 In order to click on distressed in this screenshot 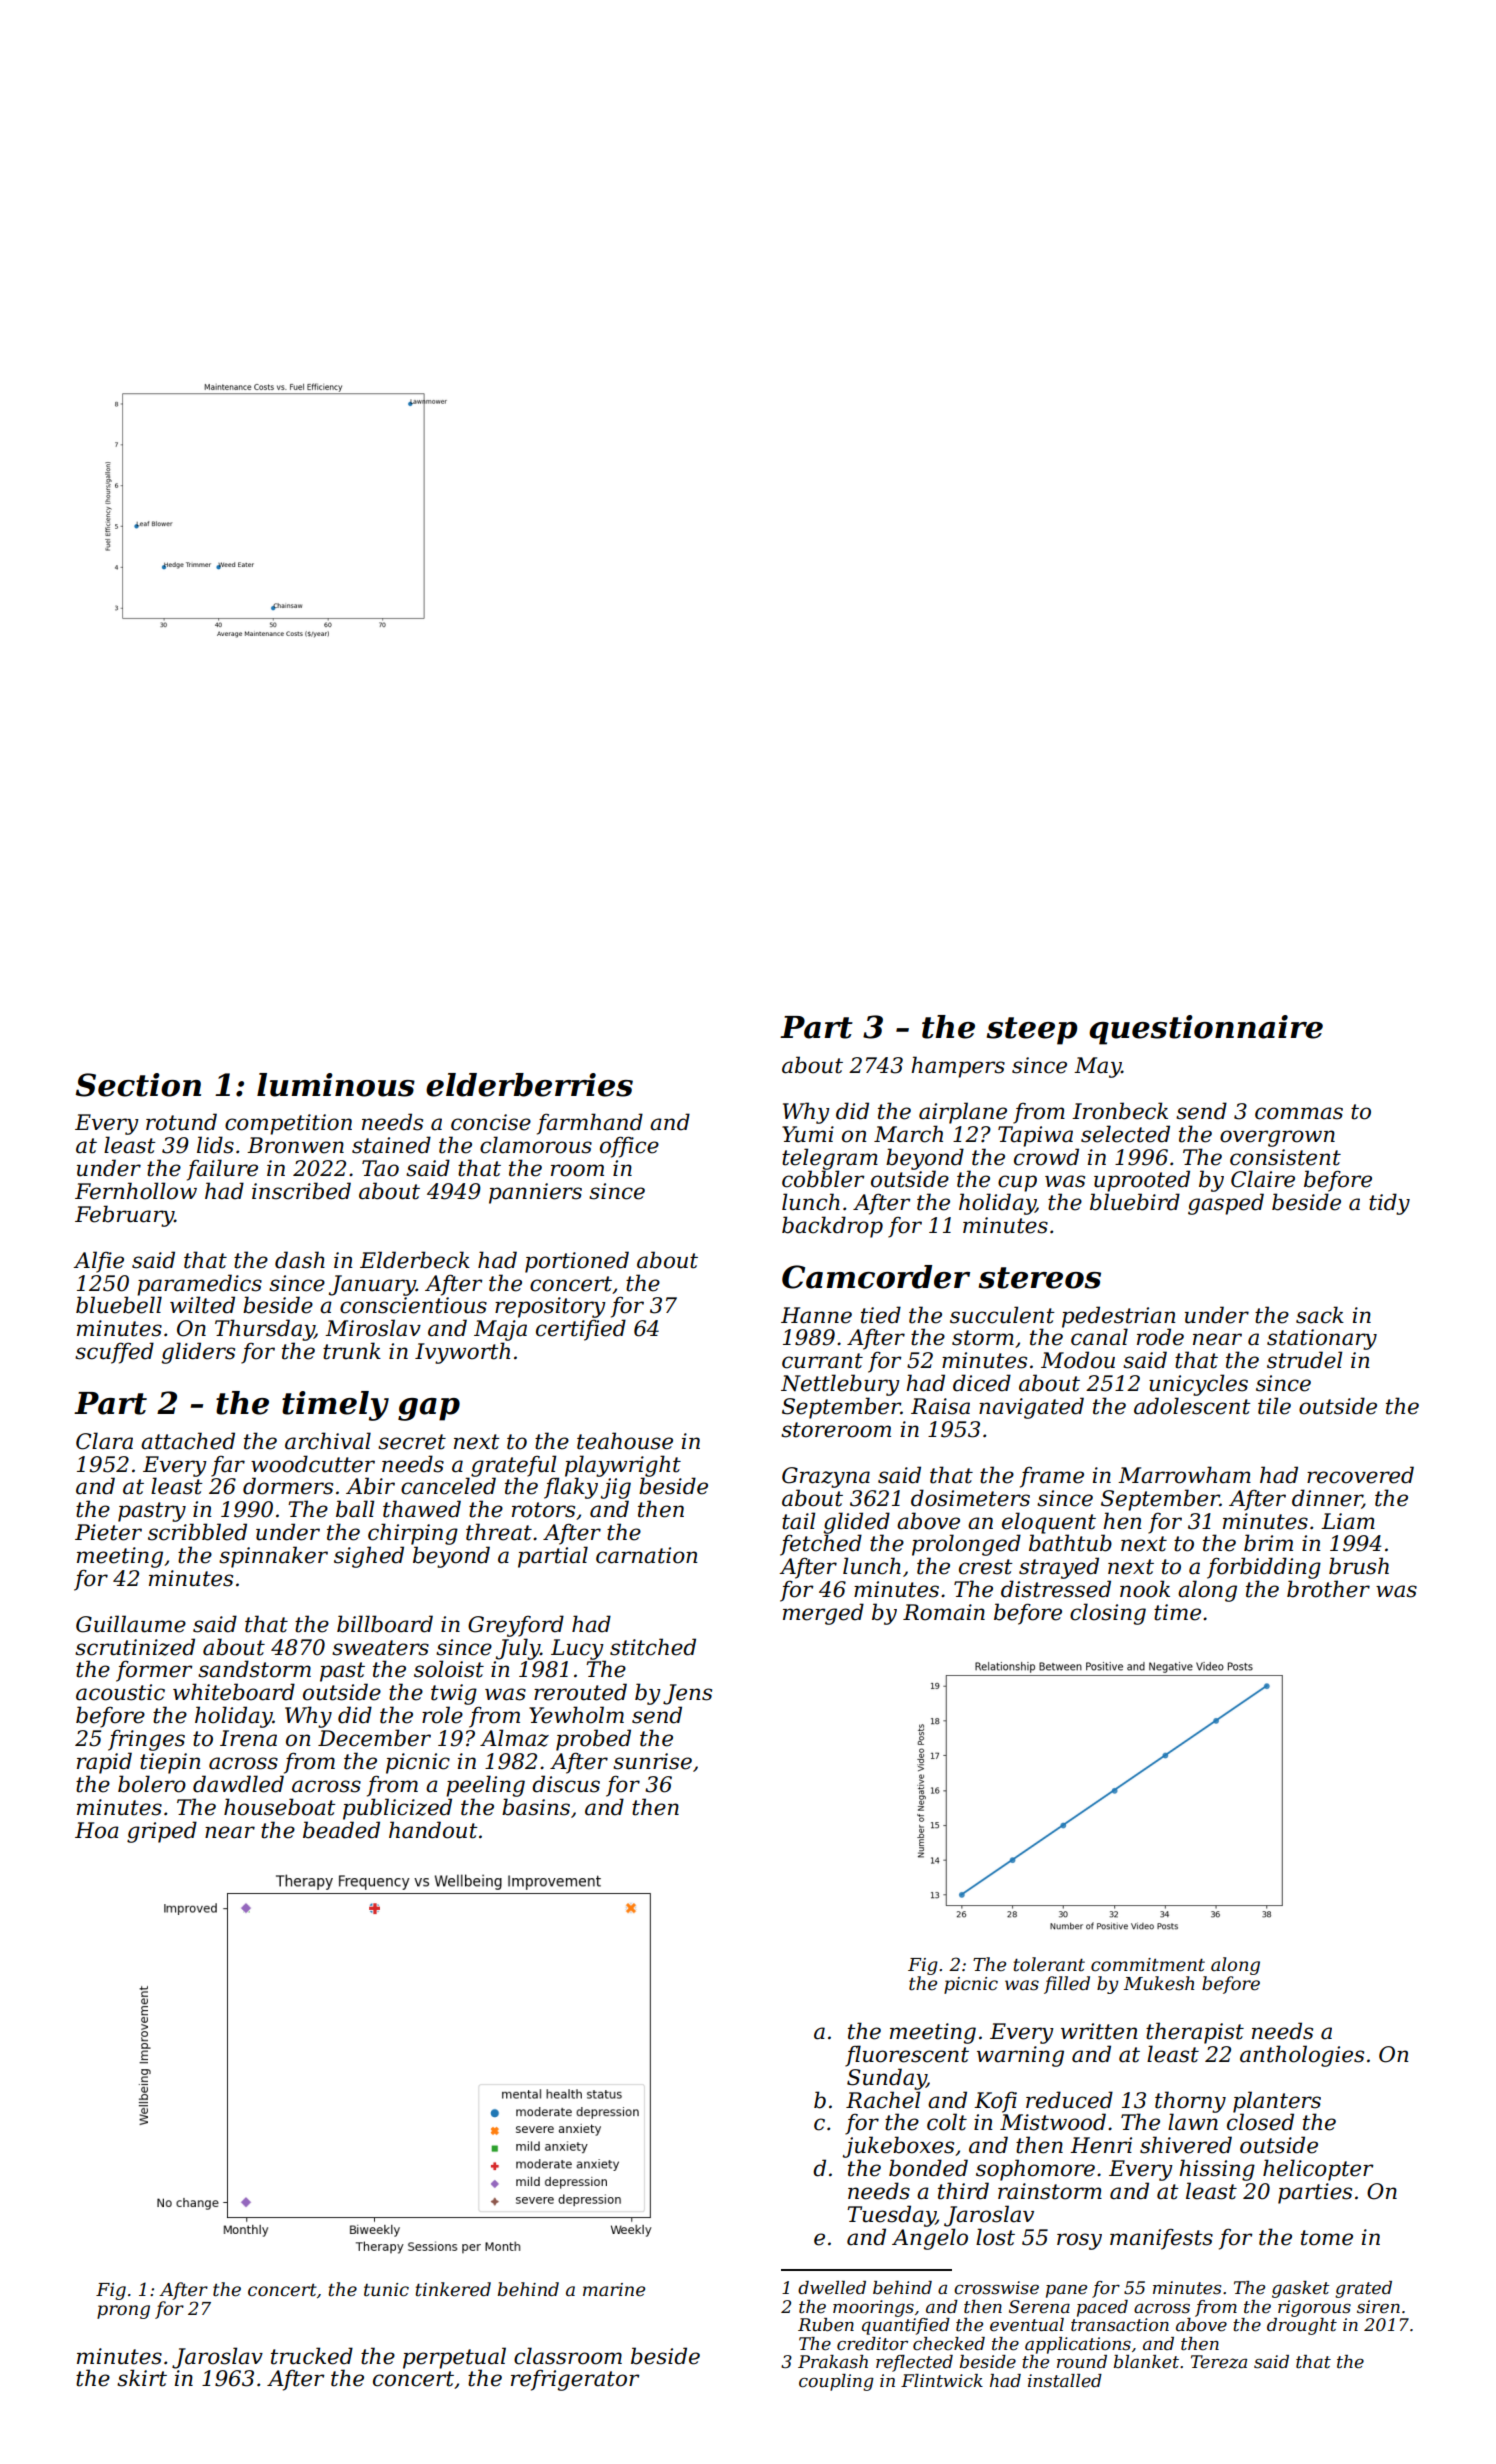, I will do `click(1056, 1589)`.
